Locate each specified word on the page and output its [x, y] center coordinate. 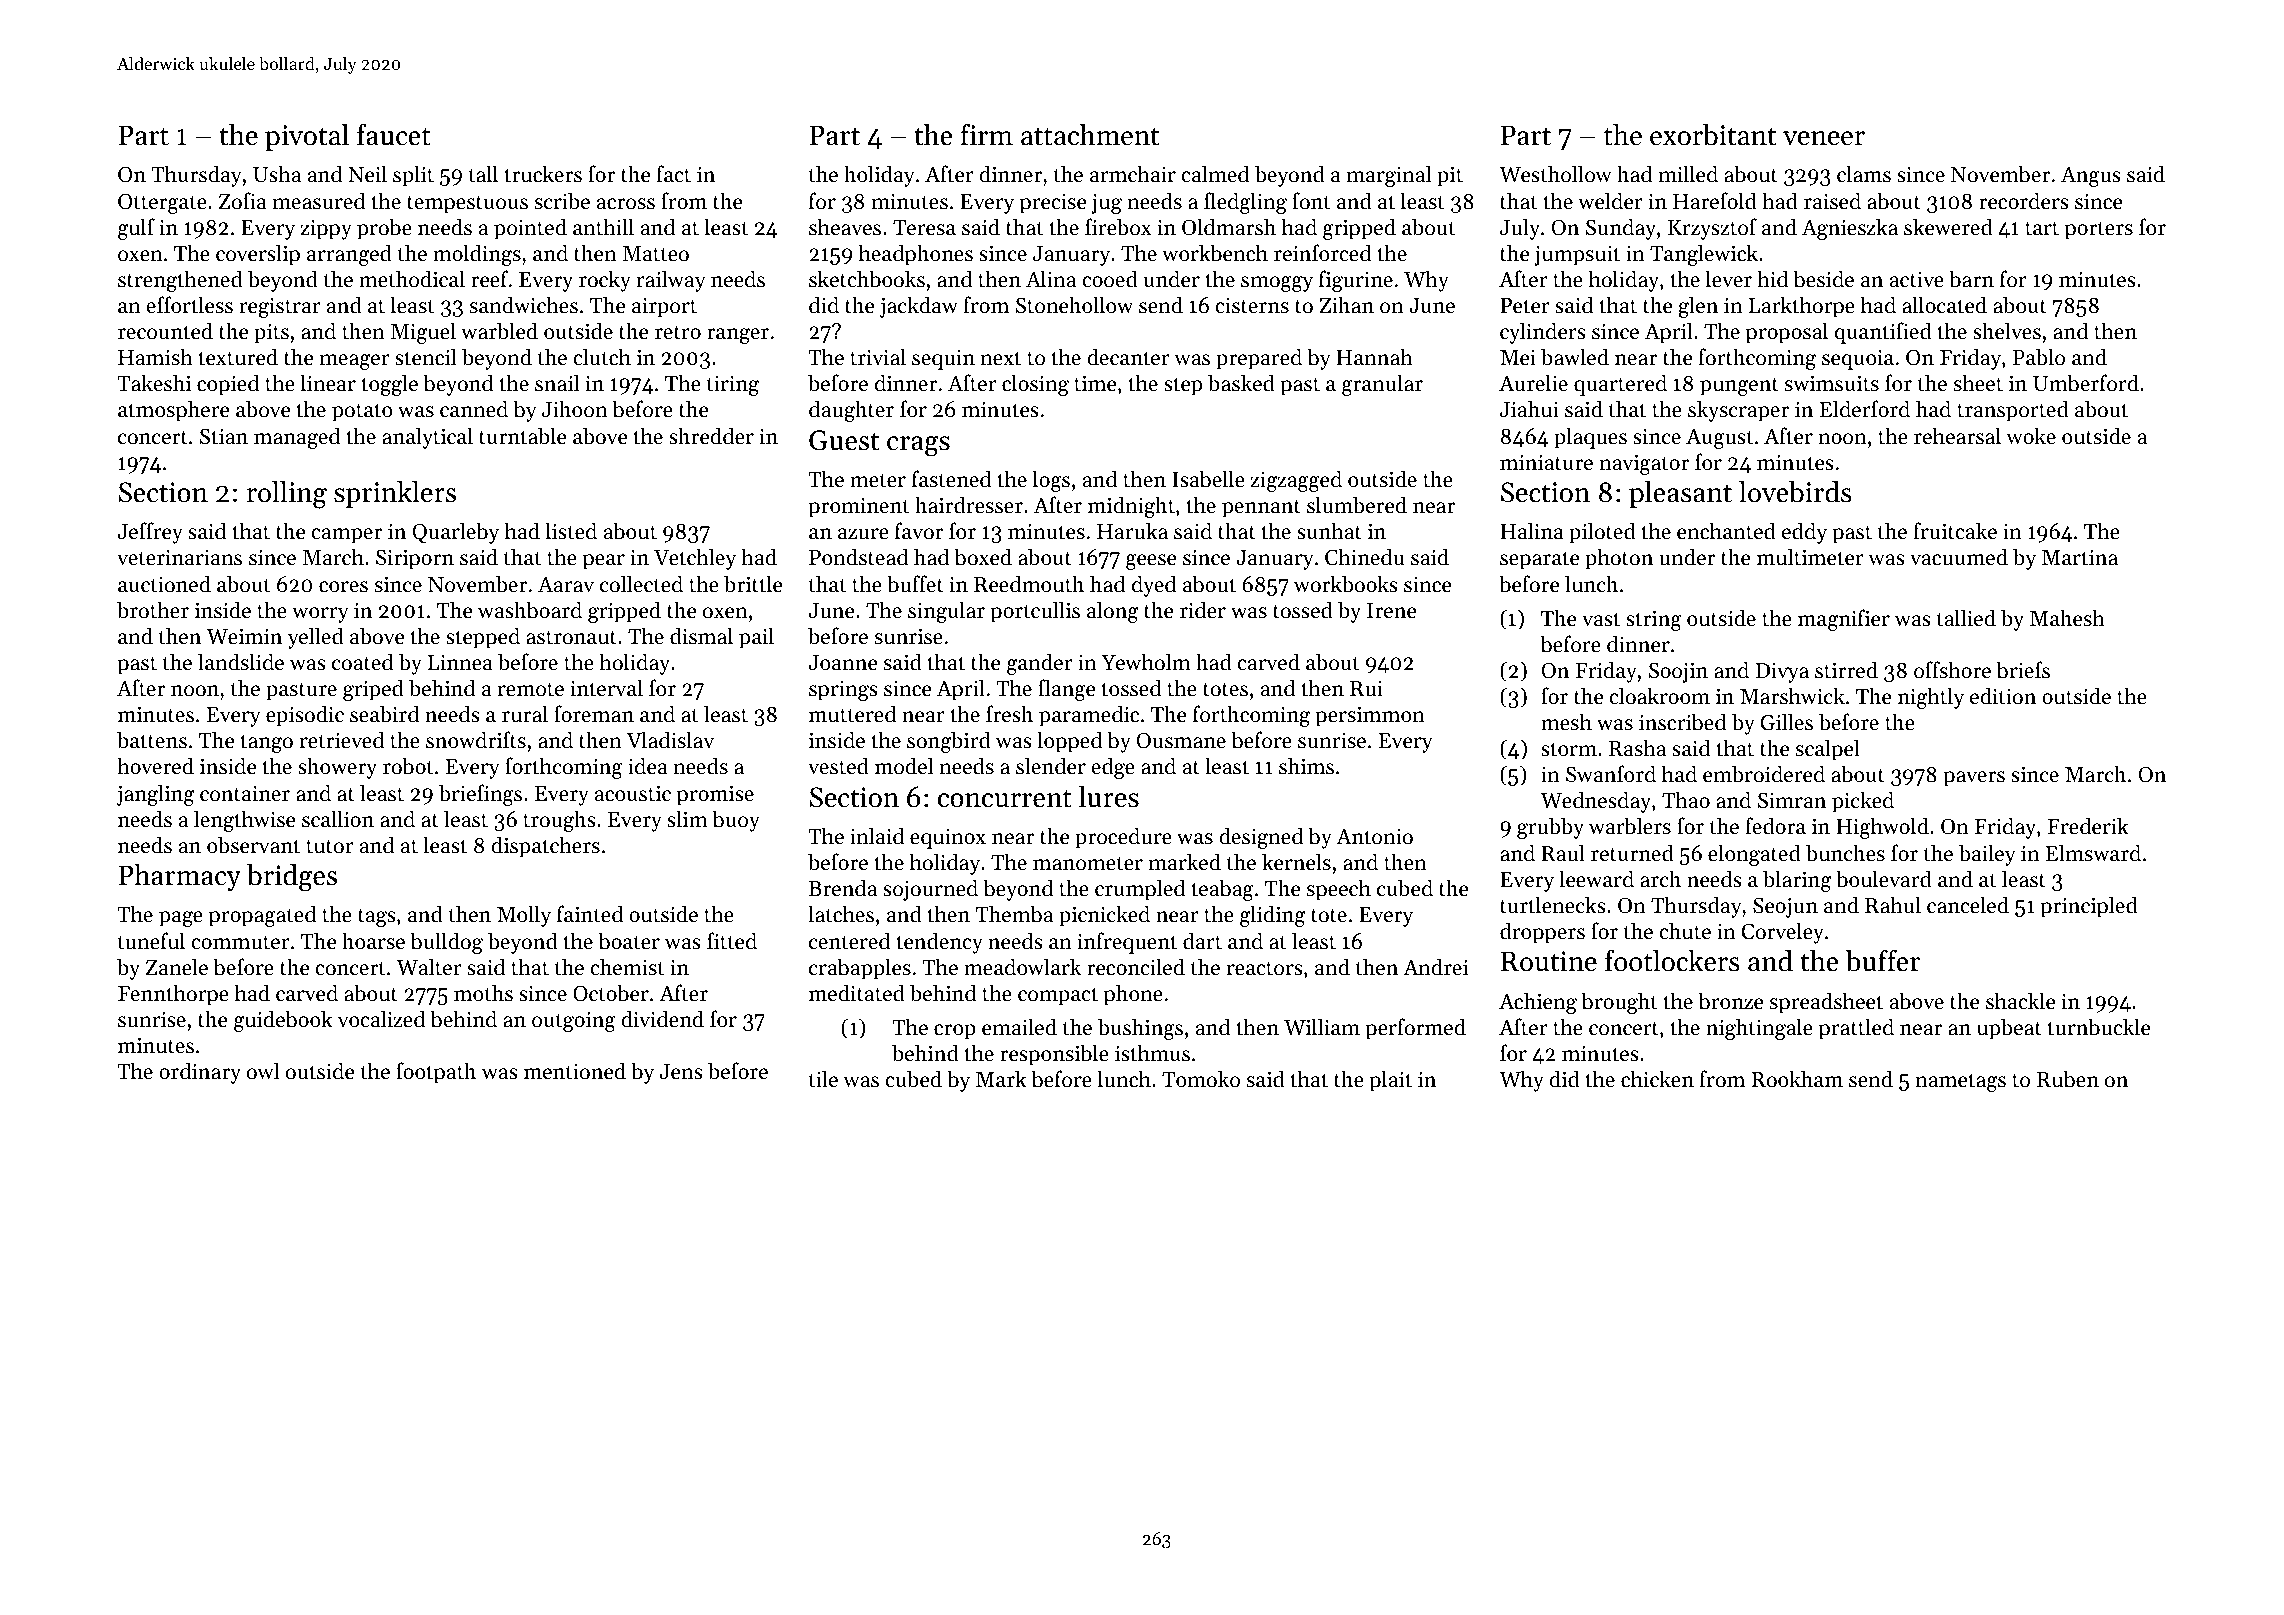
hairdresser [969, 505]
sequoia [1858, 360]
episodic [305, 716]
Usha [277, 174]
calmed [1215, 174]
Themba [1014, 914]
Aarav [566, 584]
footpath [436, 1073]
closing [1035, 385]
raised [1832, 201]
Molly [524, 916]
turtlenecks [1553, 905]
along [1112, 612]
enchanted [1726, 531]
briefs [2023, 670]
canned [474, 409]
